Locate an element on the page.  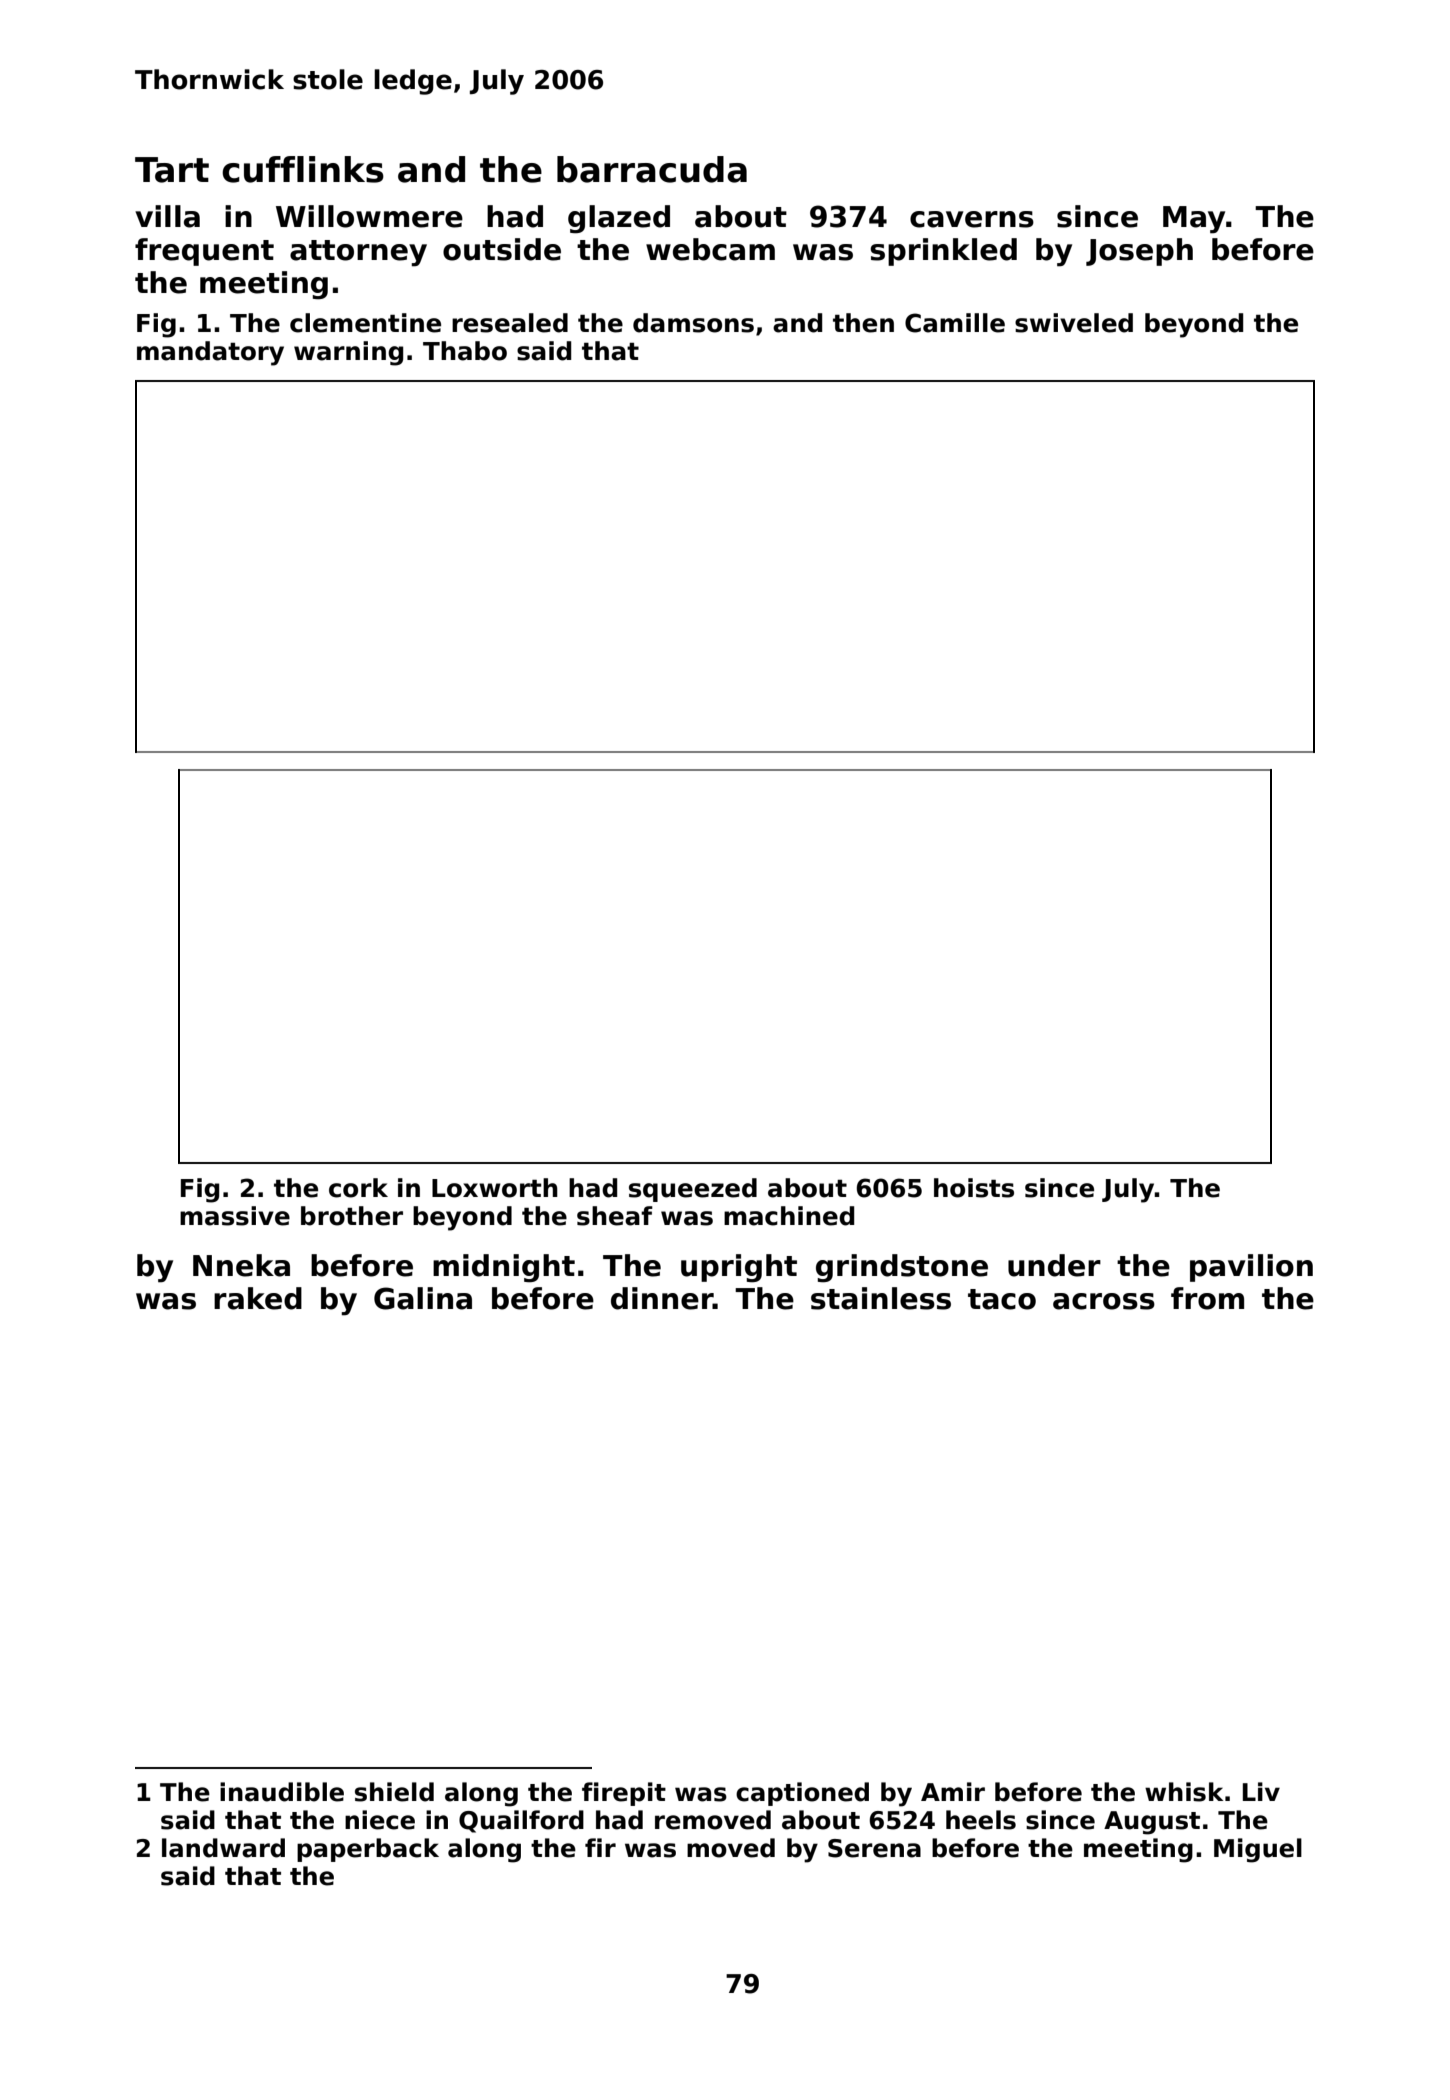
Galina is located at coordinates (423, 1298).
